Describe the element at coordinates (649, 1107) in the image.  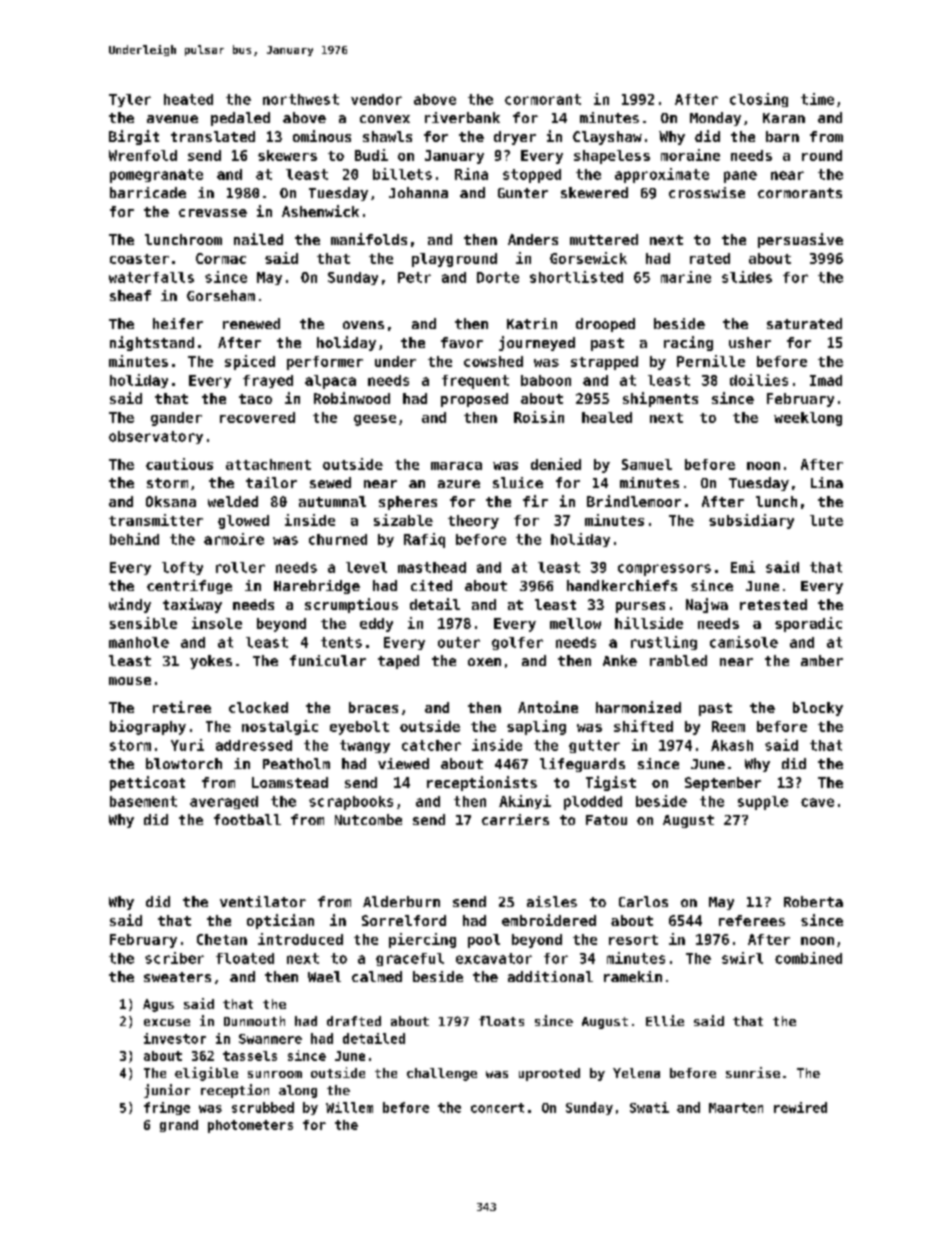
I see `Swati` at that location.
